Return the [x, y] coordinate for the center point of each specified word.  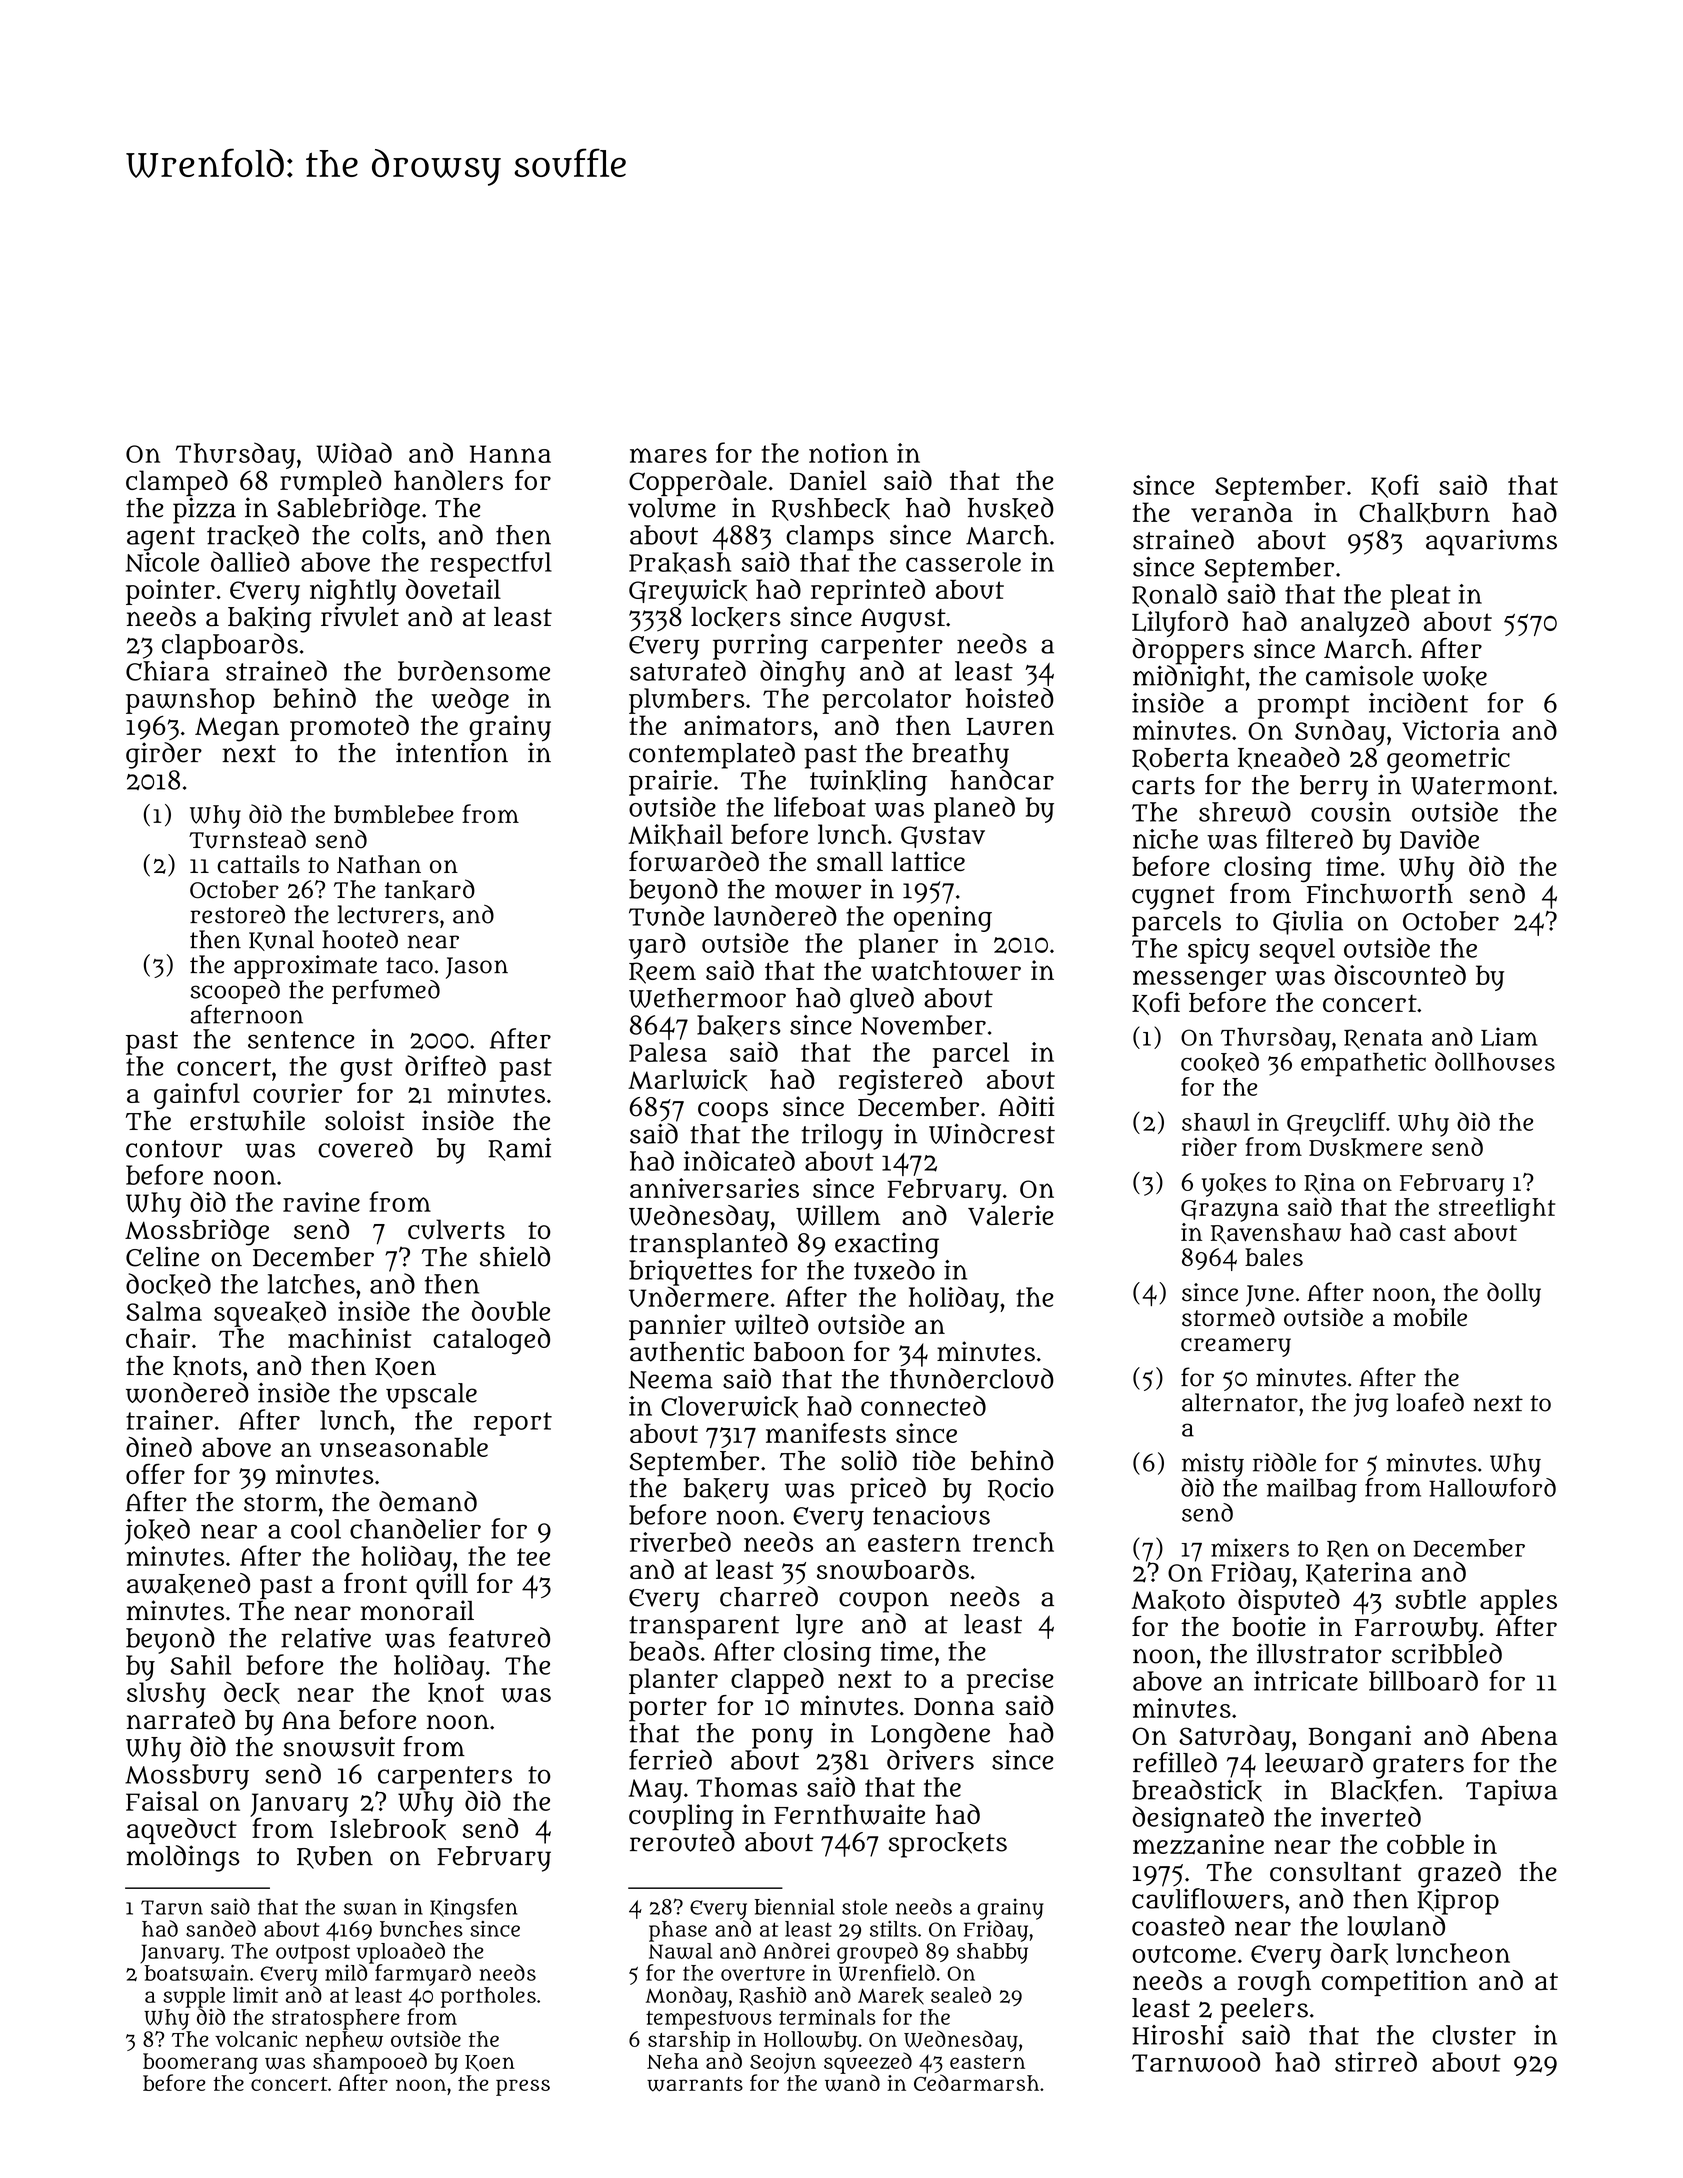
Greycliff [1336, 1124]
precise [1010, 1681]
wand [852, 2083]
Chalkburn [1424, 513]
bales [1274, 1257]
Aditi [1026, 1106]
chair [158, 1338]
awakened [188, 1584]
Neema [671, 1380]
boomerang [200, 2063]
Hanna [510, 454]
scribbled [1447, 1653]
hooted [360, 939]
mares [668, 455]
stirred [1376, 2061]
